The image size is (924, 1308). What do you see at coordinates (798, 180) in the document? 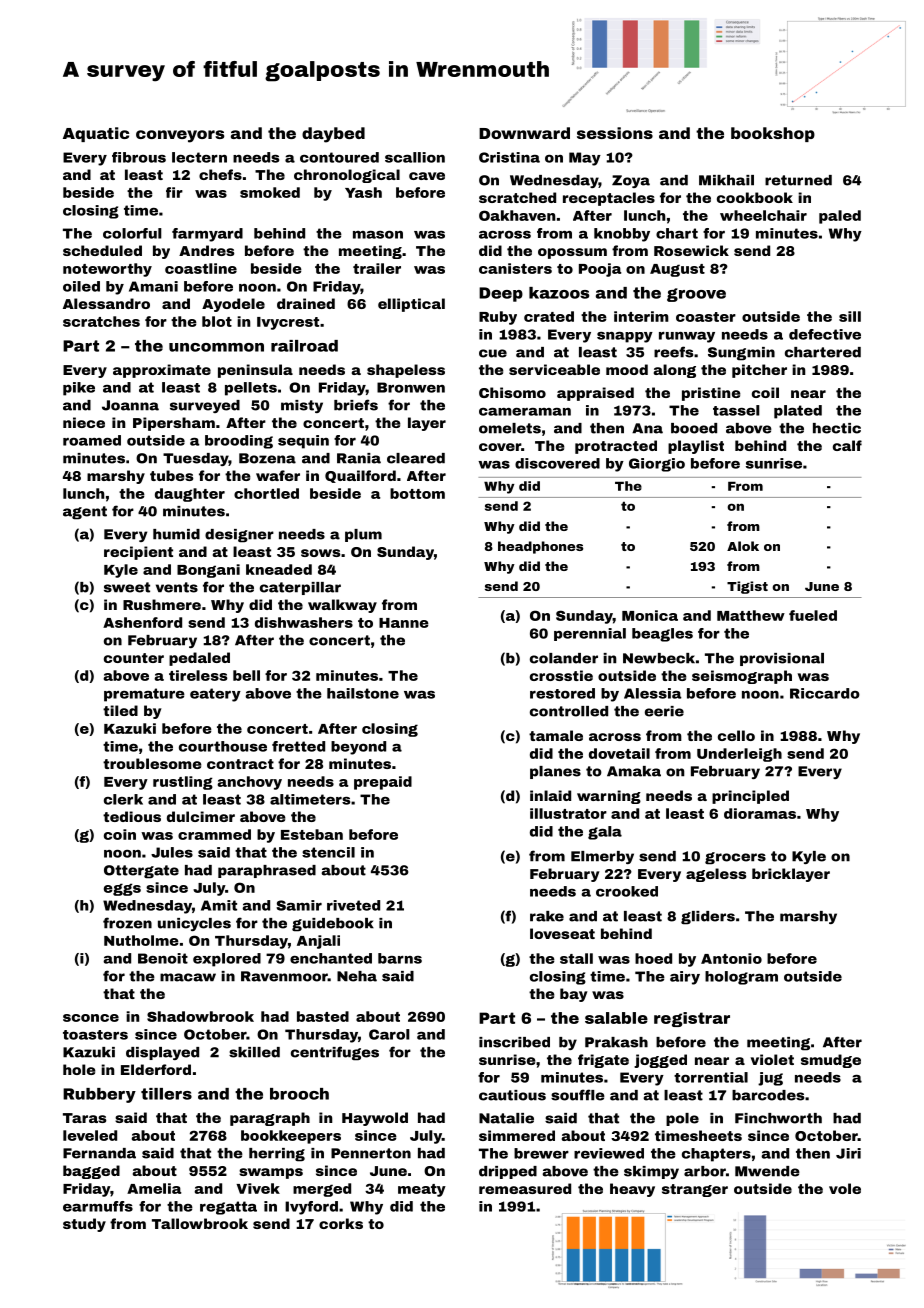
I see `returned` at bounding box center [798, 180].
